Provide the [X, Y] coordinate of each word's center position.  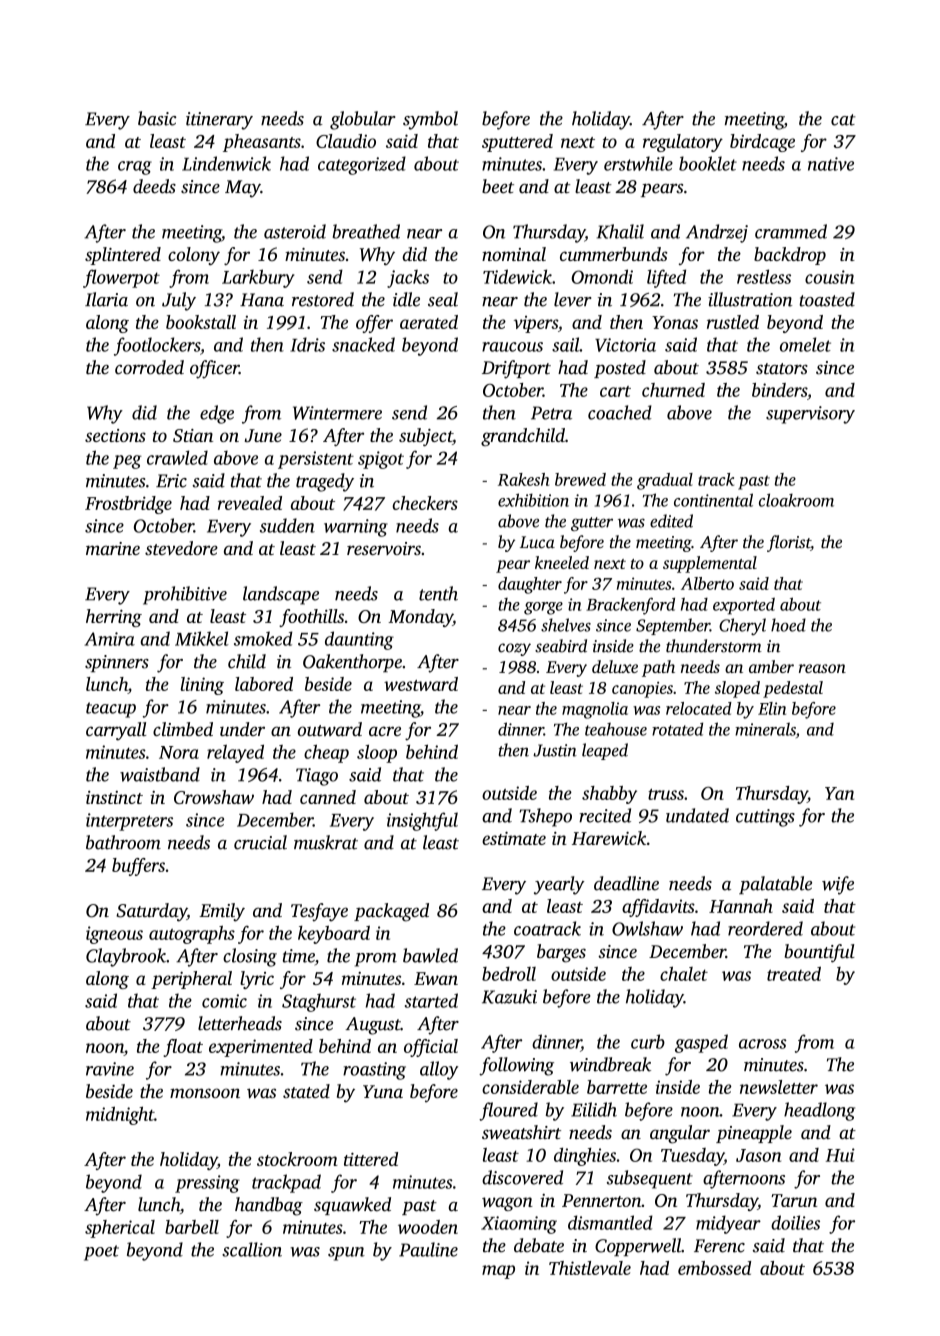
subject [426, 437]
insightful [422, 821]
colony [194, 256]
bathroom [123, 842]
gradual [665, 481]
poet [101, 1253]
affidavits [658, 908]
